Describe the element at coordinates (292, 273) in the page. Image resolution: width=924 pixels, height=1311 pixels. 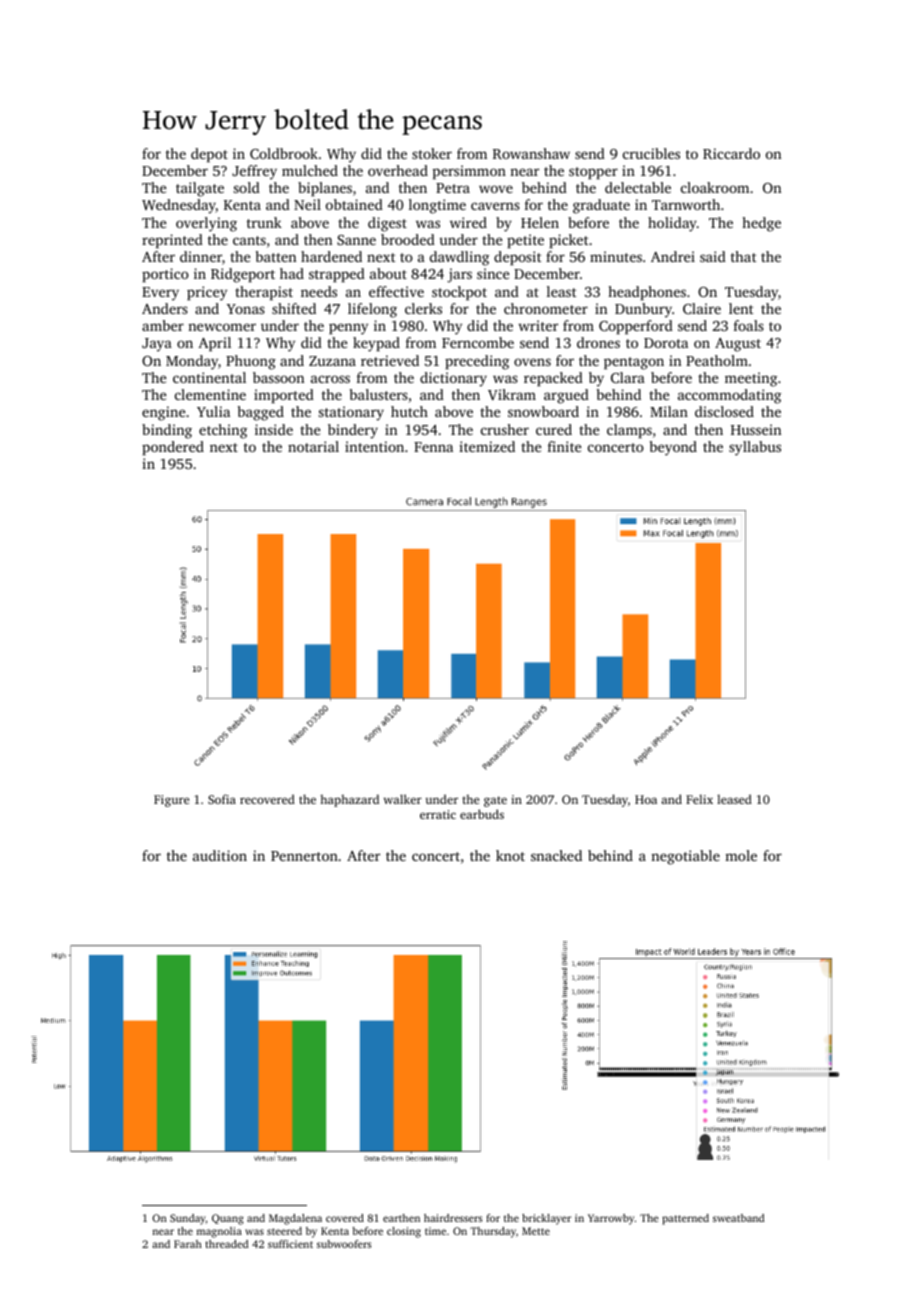
I see `had` at that location.
